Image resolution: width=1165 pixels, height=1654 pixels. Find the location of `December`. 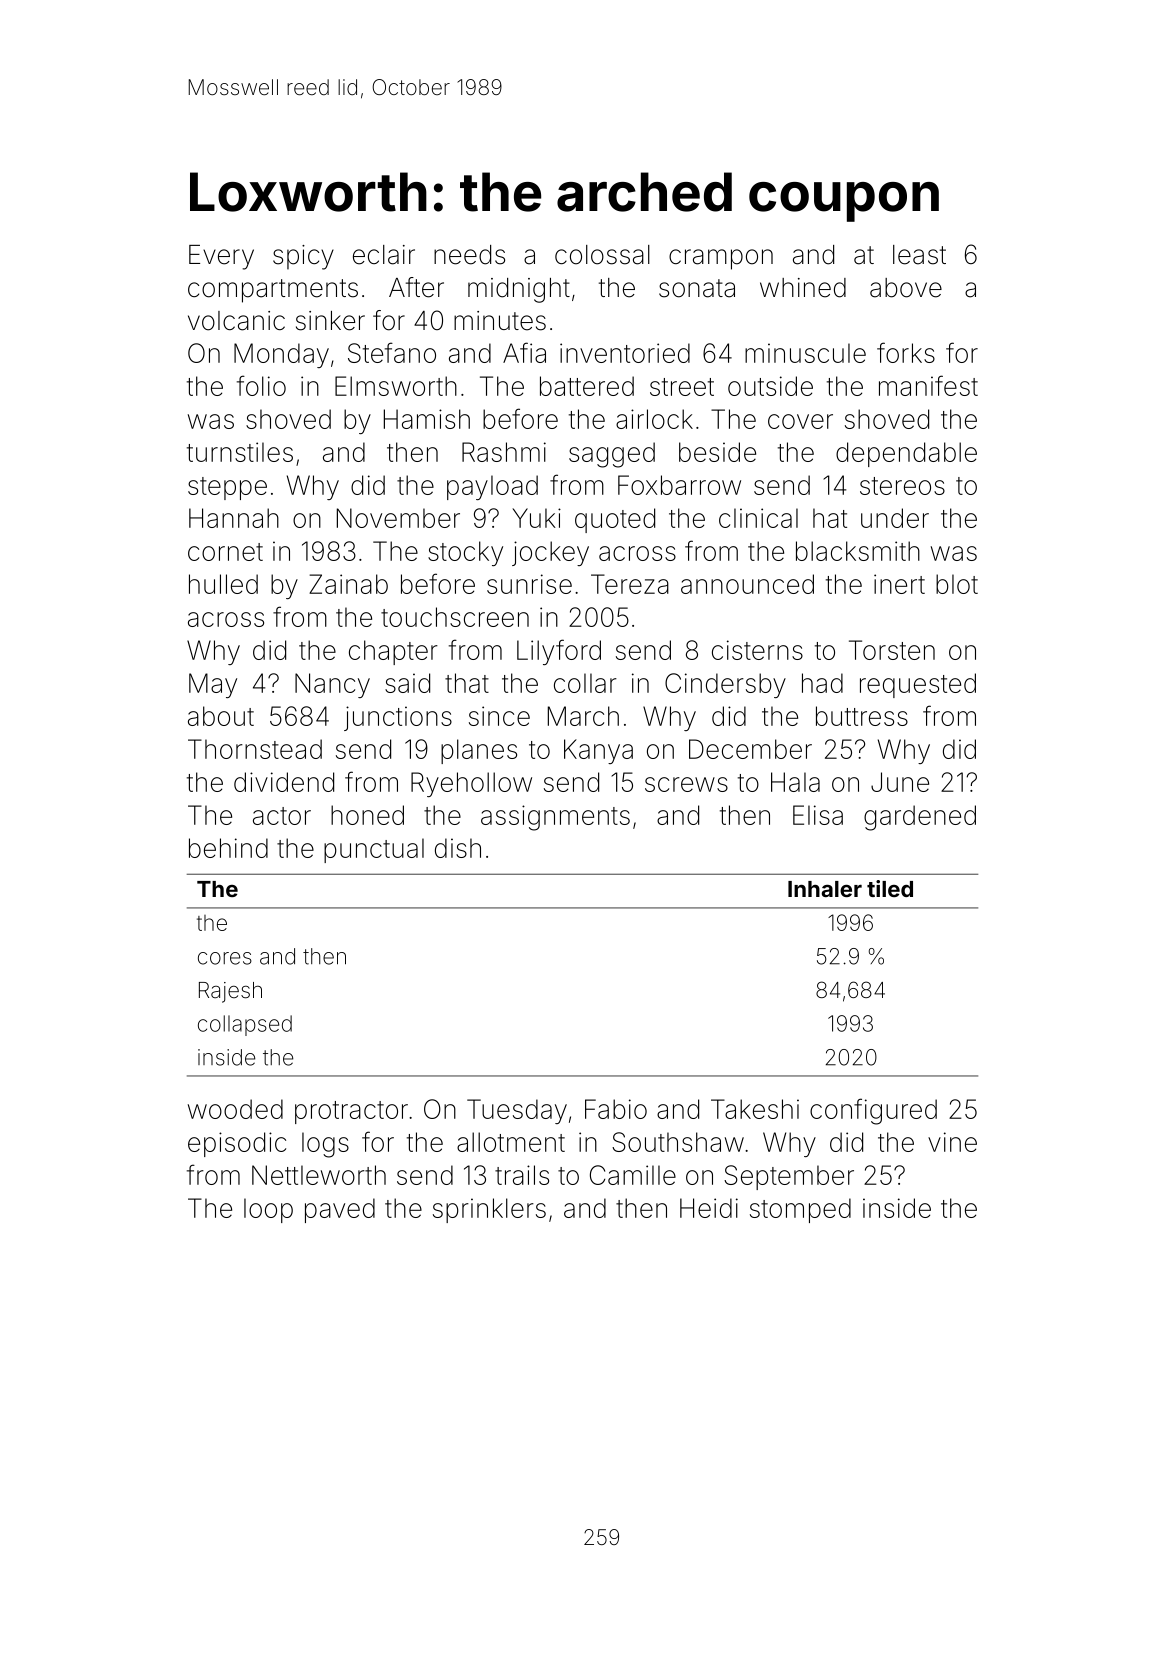

December is located at coordinates (750, 749).
